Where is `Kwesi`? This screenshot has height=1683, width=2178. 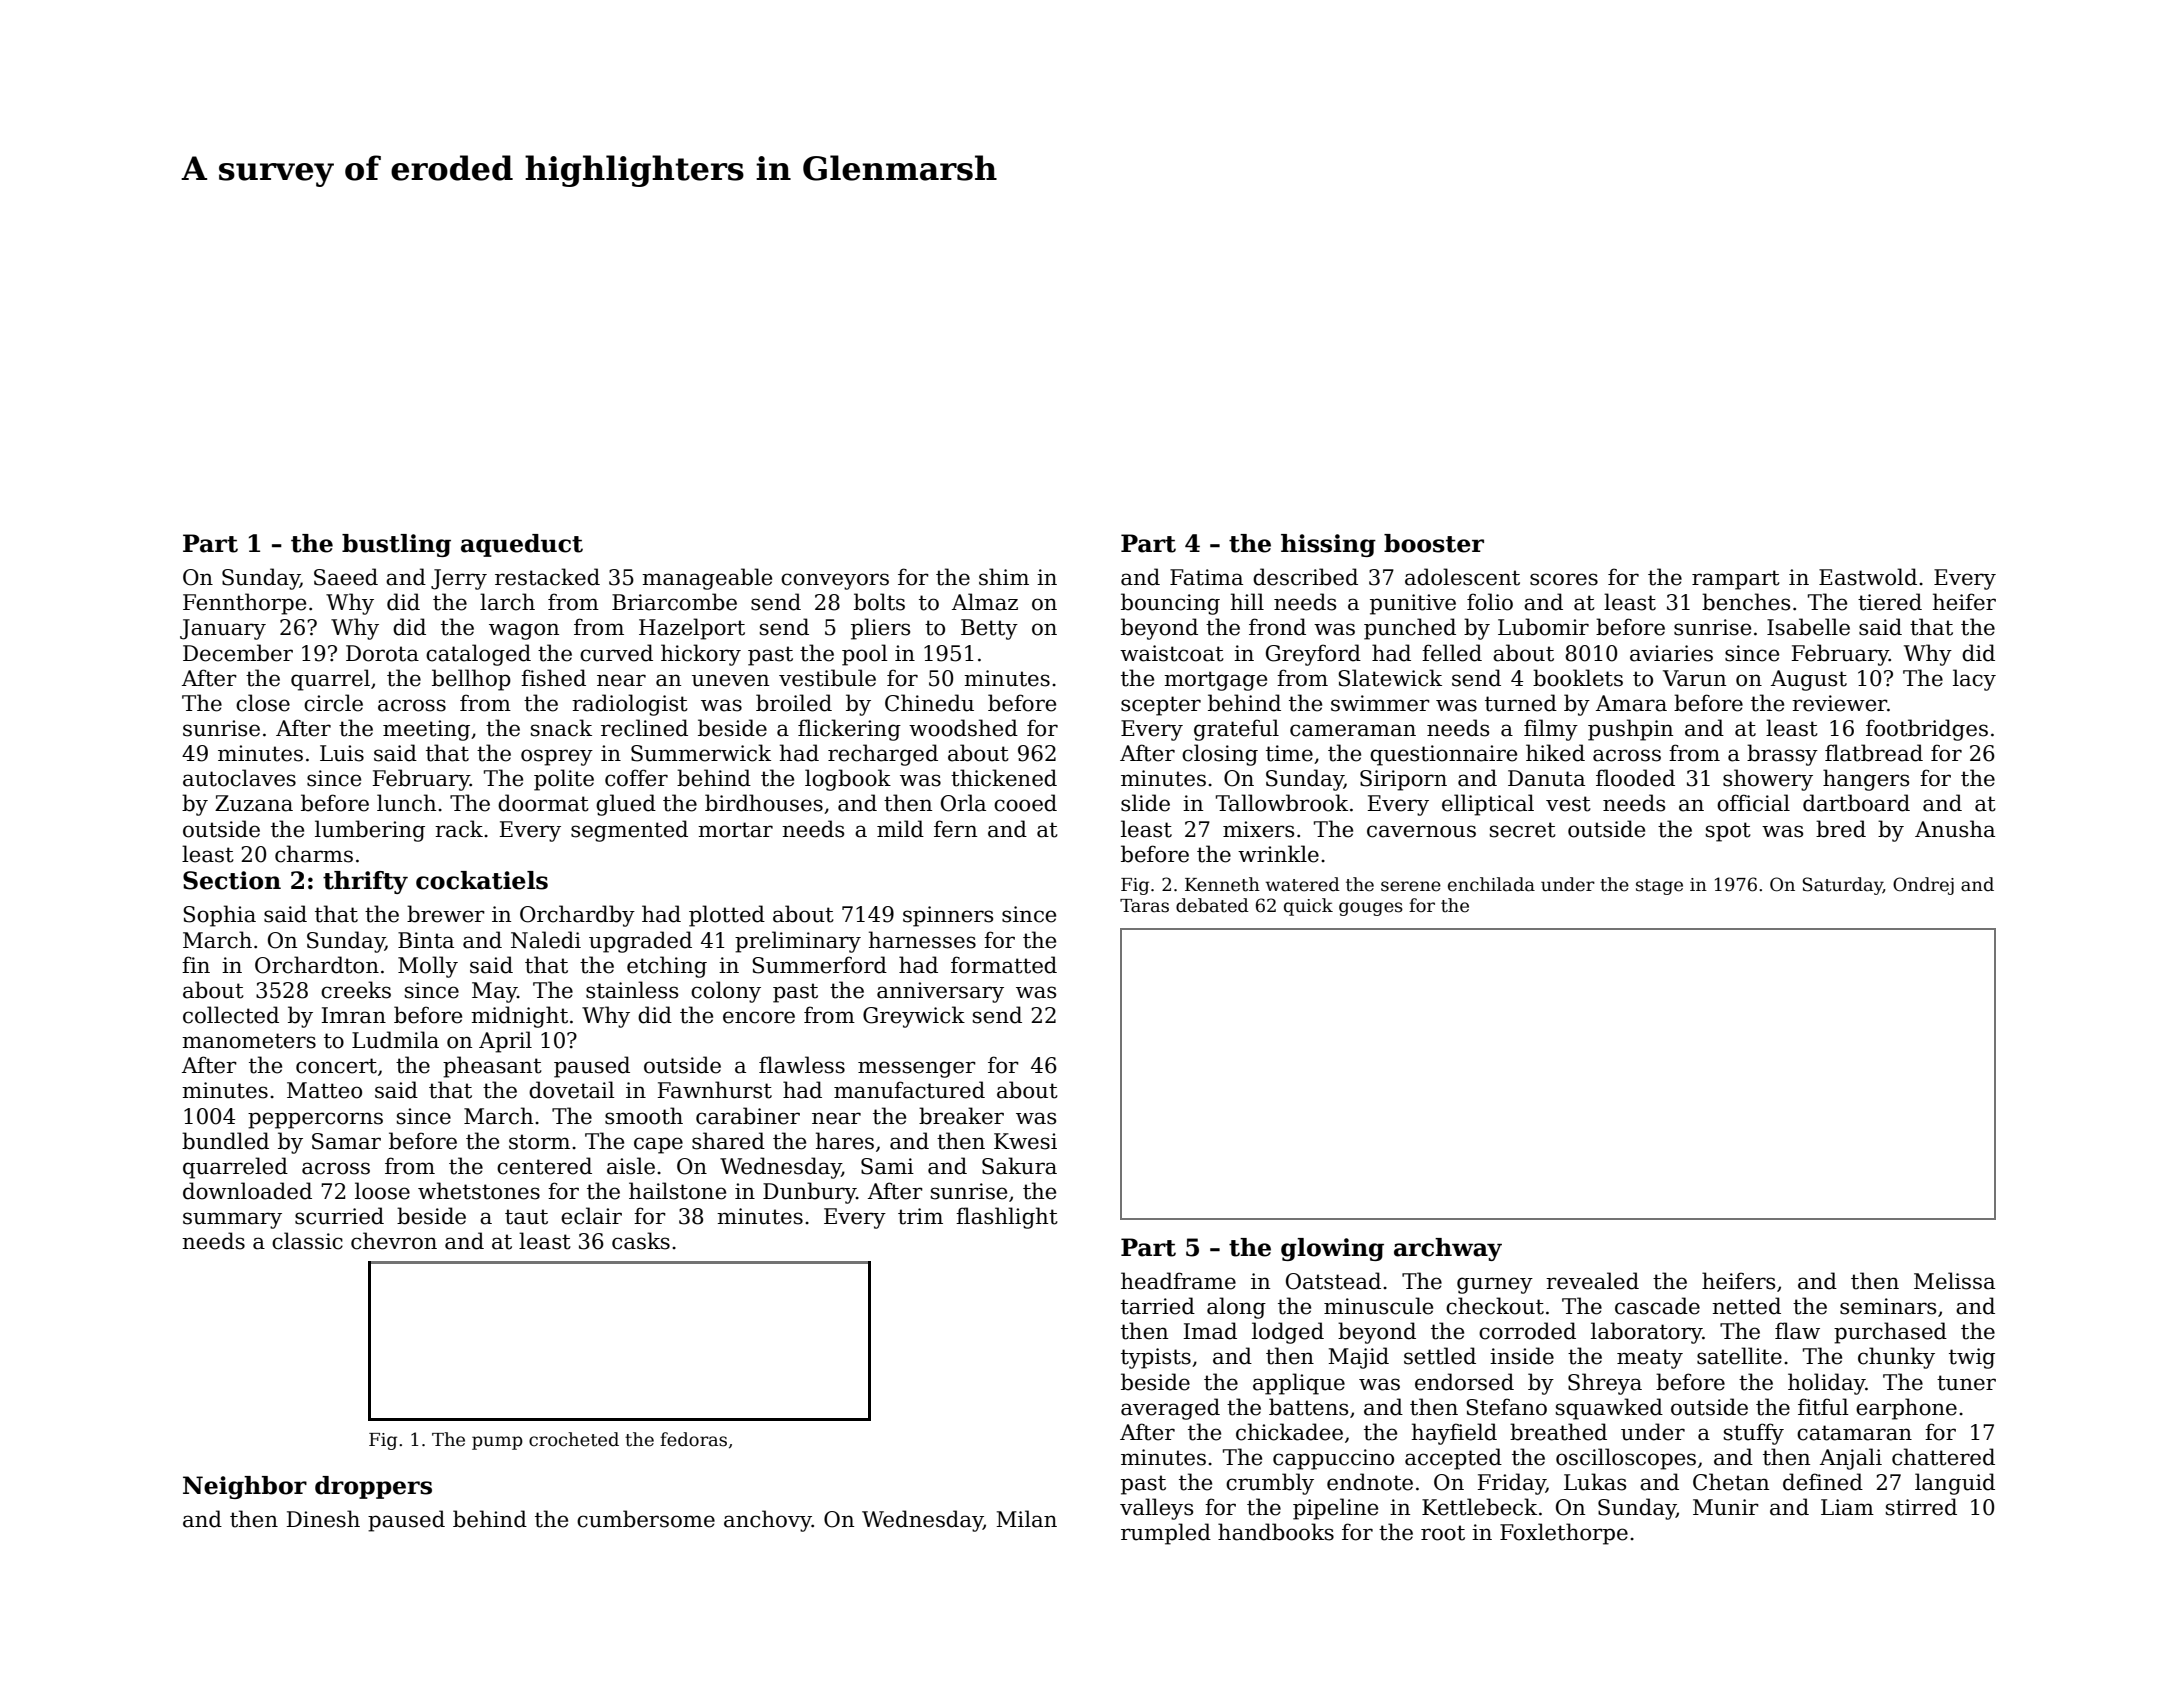
Kwesi is located at coordinates (1025, 1141).
